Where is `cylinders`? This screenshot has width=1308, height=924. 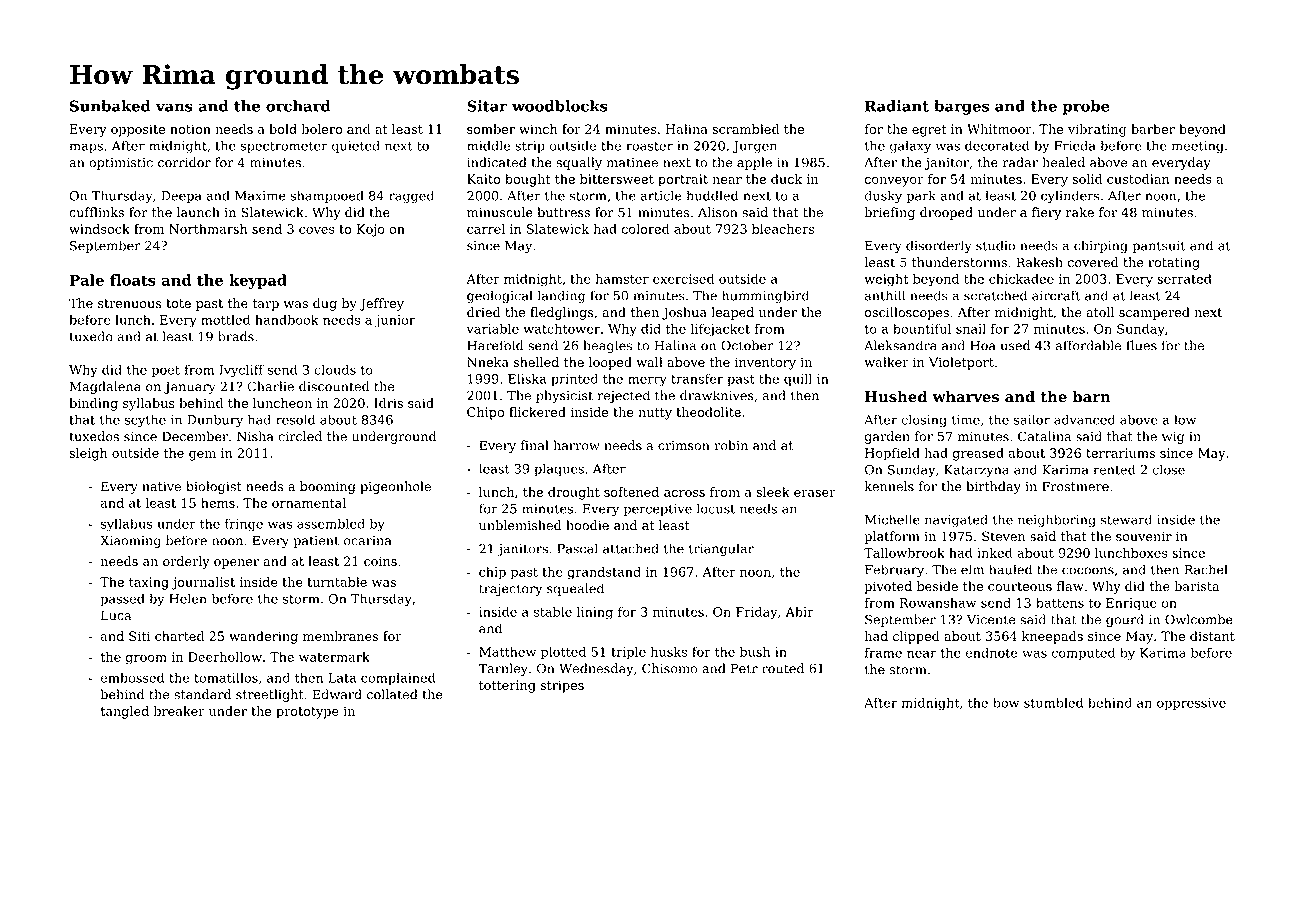
cylinders is located at coordinates (1070, 197).
